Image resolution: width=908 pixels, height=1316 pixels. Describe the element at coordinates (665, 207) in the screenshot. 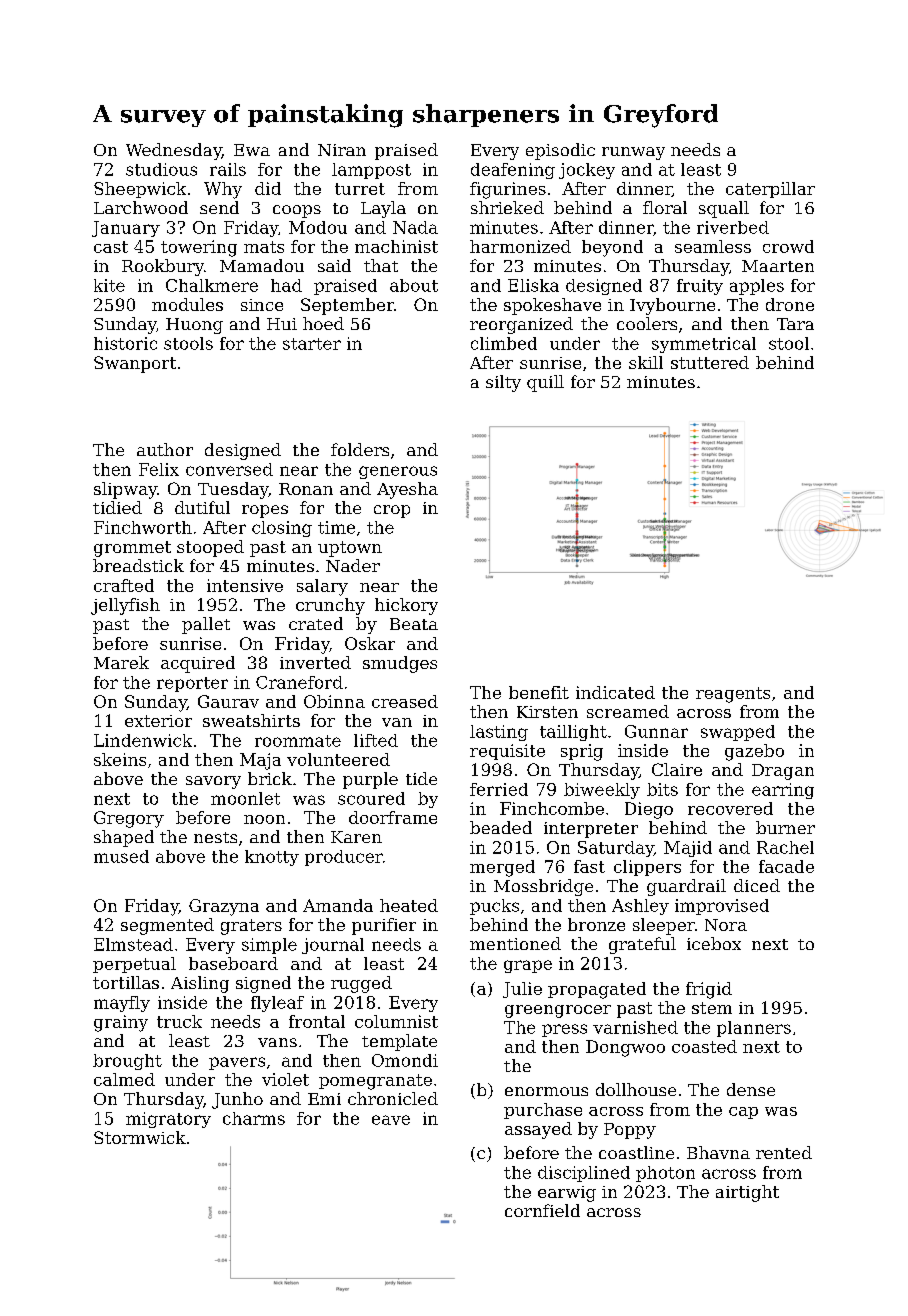

I see `floral` at that location.
